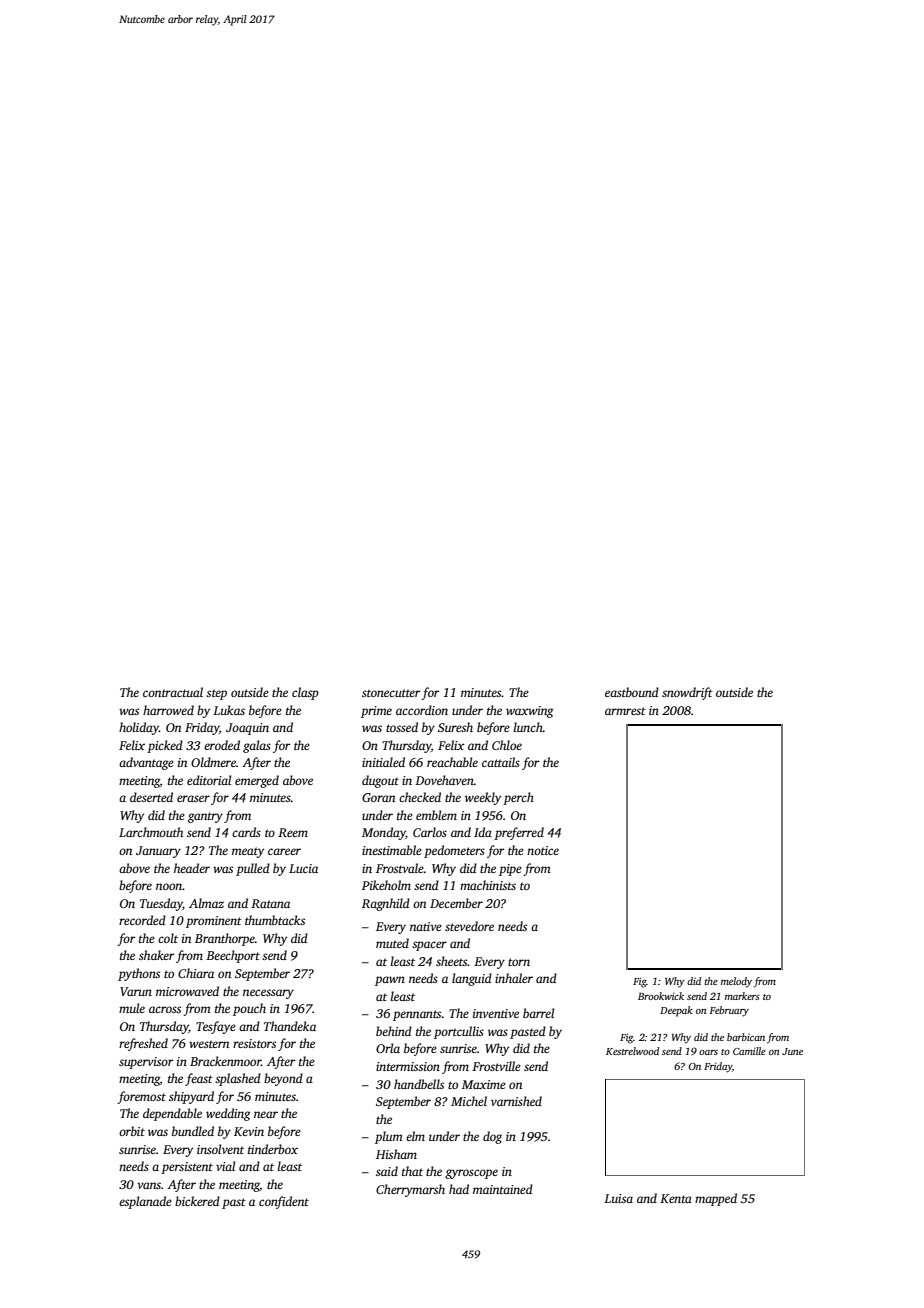 The width and height of the screenshot is (924, 1308). I want to click on Kenta, so click(676, 1198).
